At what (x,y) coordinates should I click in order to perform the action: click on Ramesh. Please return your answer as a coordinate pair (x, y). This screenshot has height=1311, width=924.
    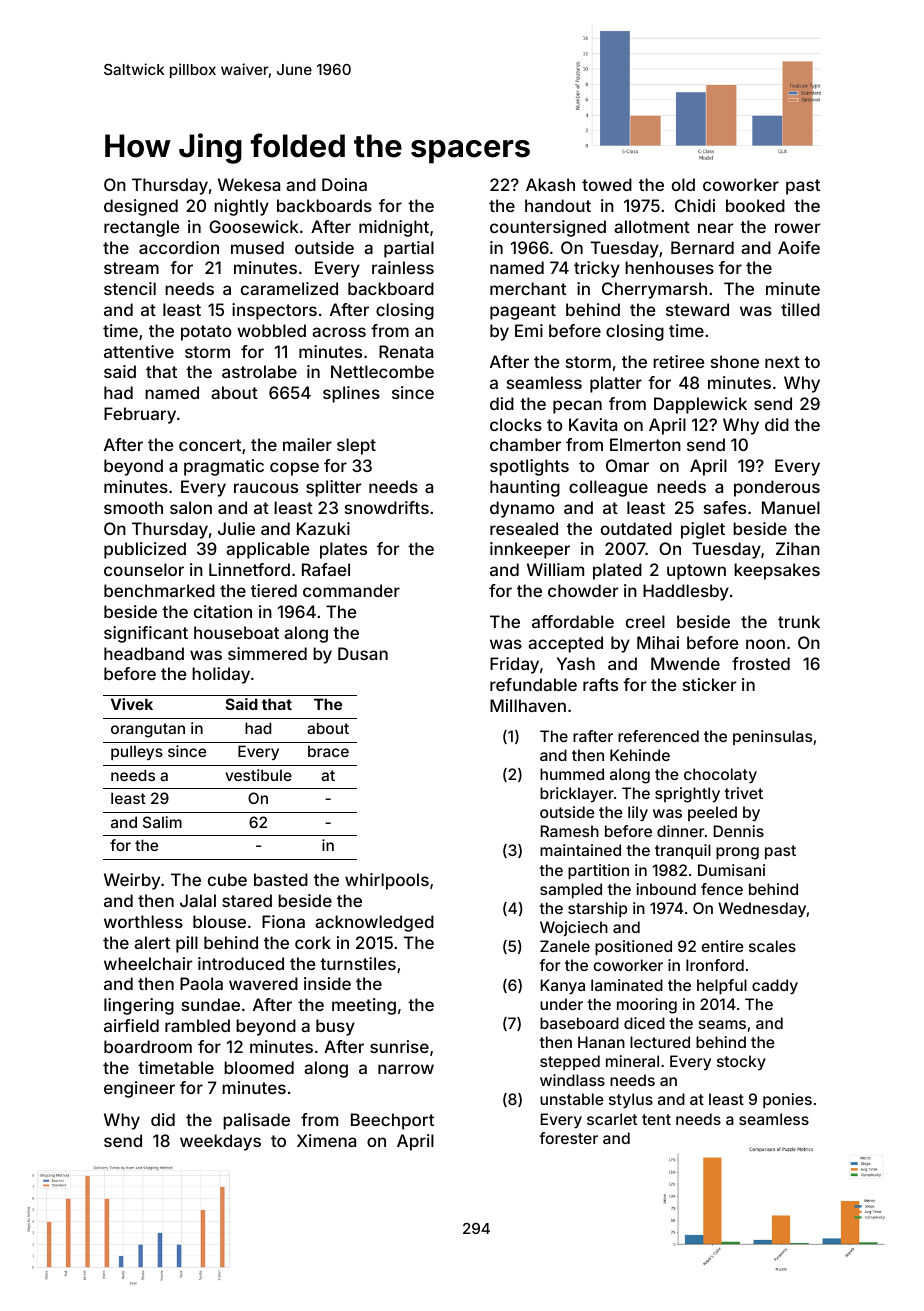
    Looking at the image, I should click on (570, 831).
